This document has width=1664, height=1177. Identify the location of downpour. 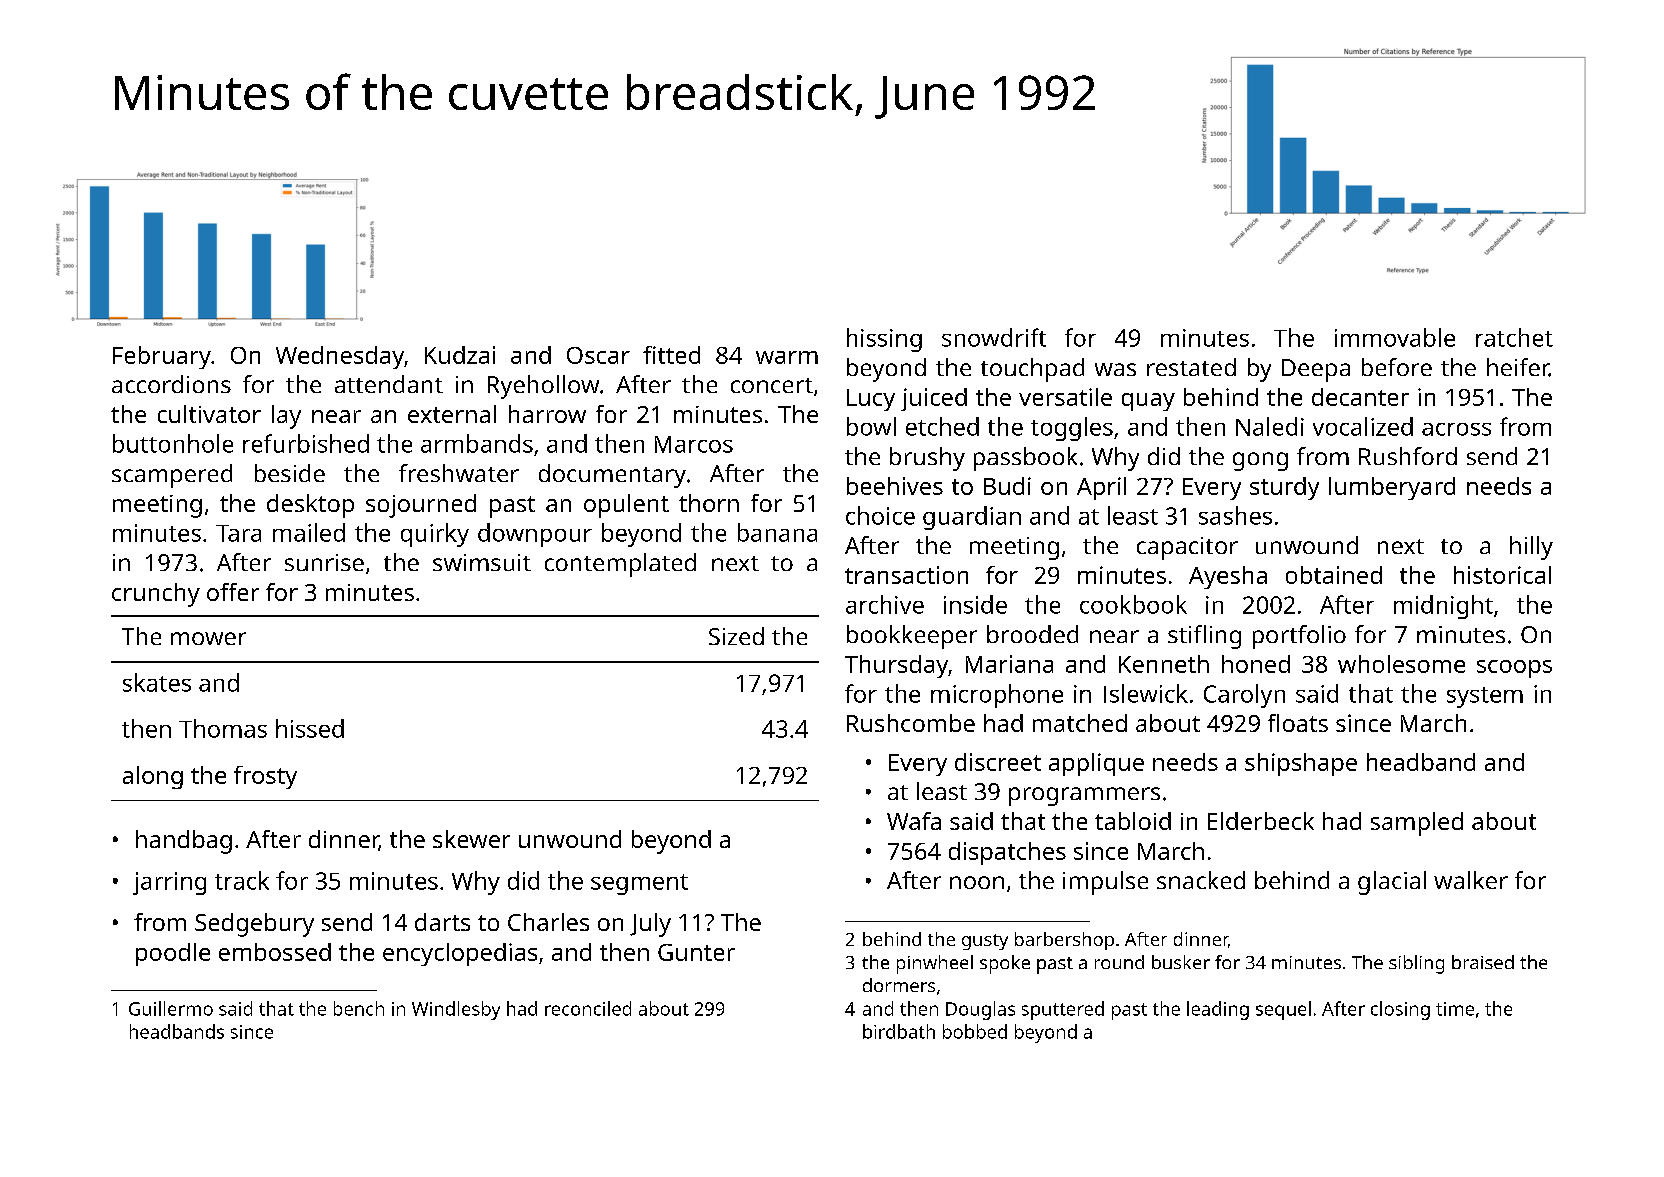
(535, 535).
